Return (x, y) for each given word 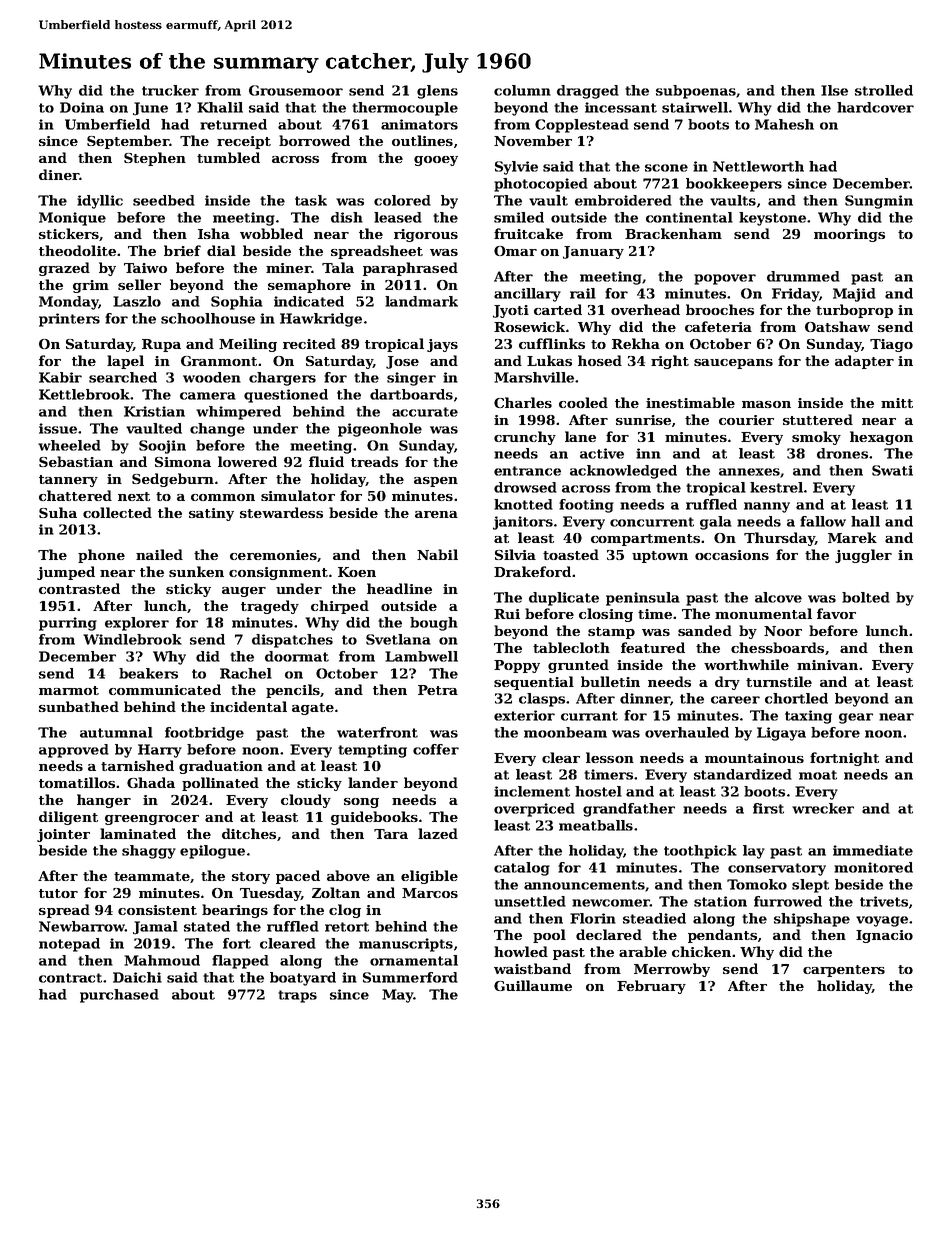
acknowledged (623, 472)
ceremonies (273, 555)
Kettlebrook (84, 394)
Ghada (151, 782)
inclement (532, 791)
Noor (783, 631)
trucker (170, 90)
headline (399, 588)
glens (437, 92)
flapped (240, 962)
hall (865, 521)
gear (856, 718)
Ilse (834, 90)
